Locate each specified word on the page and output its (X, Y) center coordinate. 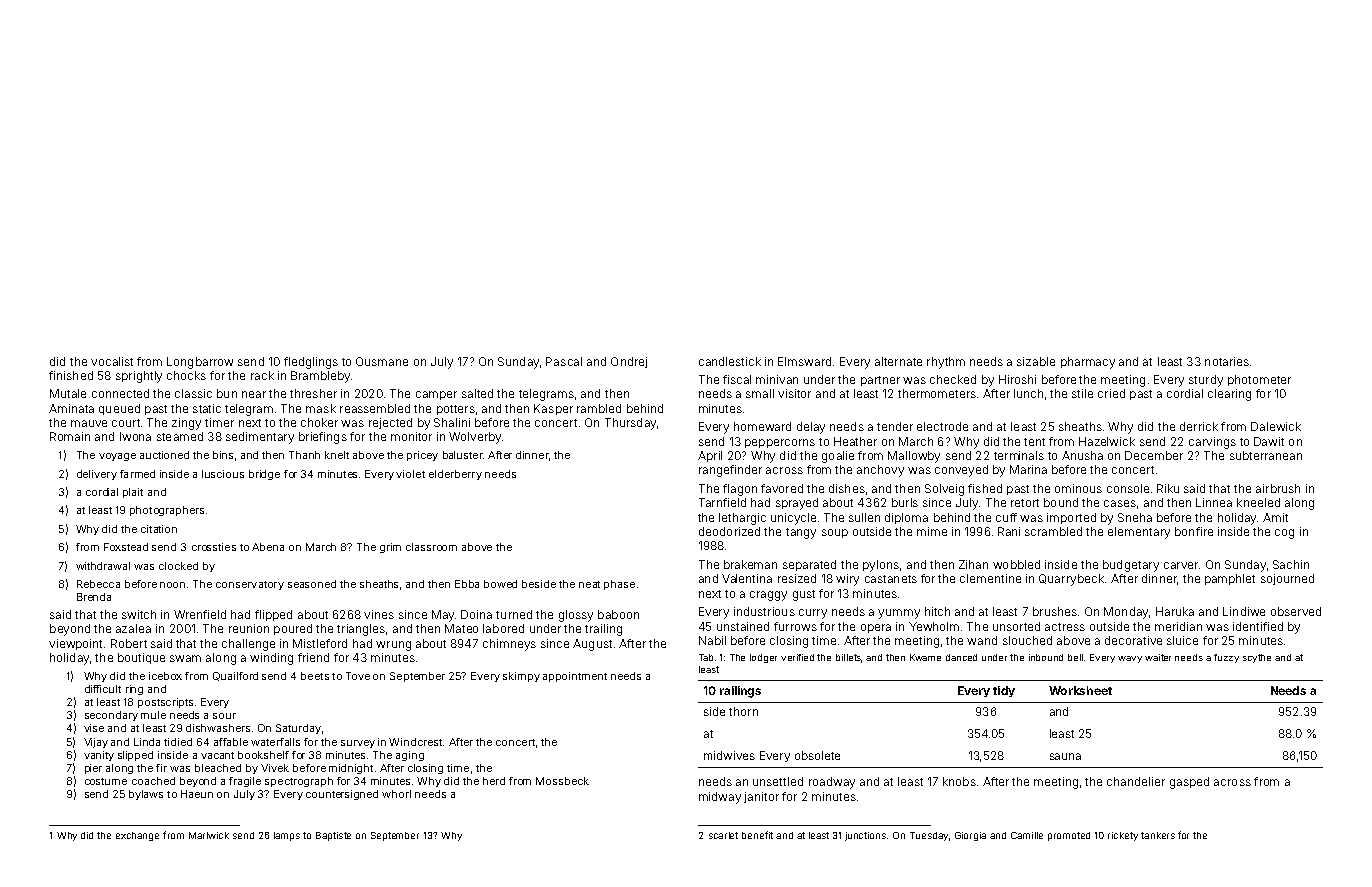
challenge (248, 645)
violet (410, 474)
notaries (1227, 361)
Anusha (1082, 455)
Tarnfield (722, 502)
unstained (743, 626)
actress (1065, 627)
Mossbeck (562, 781)
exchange (137, 836)
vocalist (112, 361)
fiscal (737, 379)
